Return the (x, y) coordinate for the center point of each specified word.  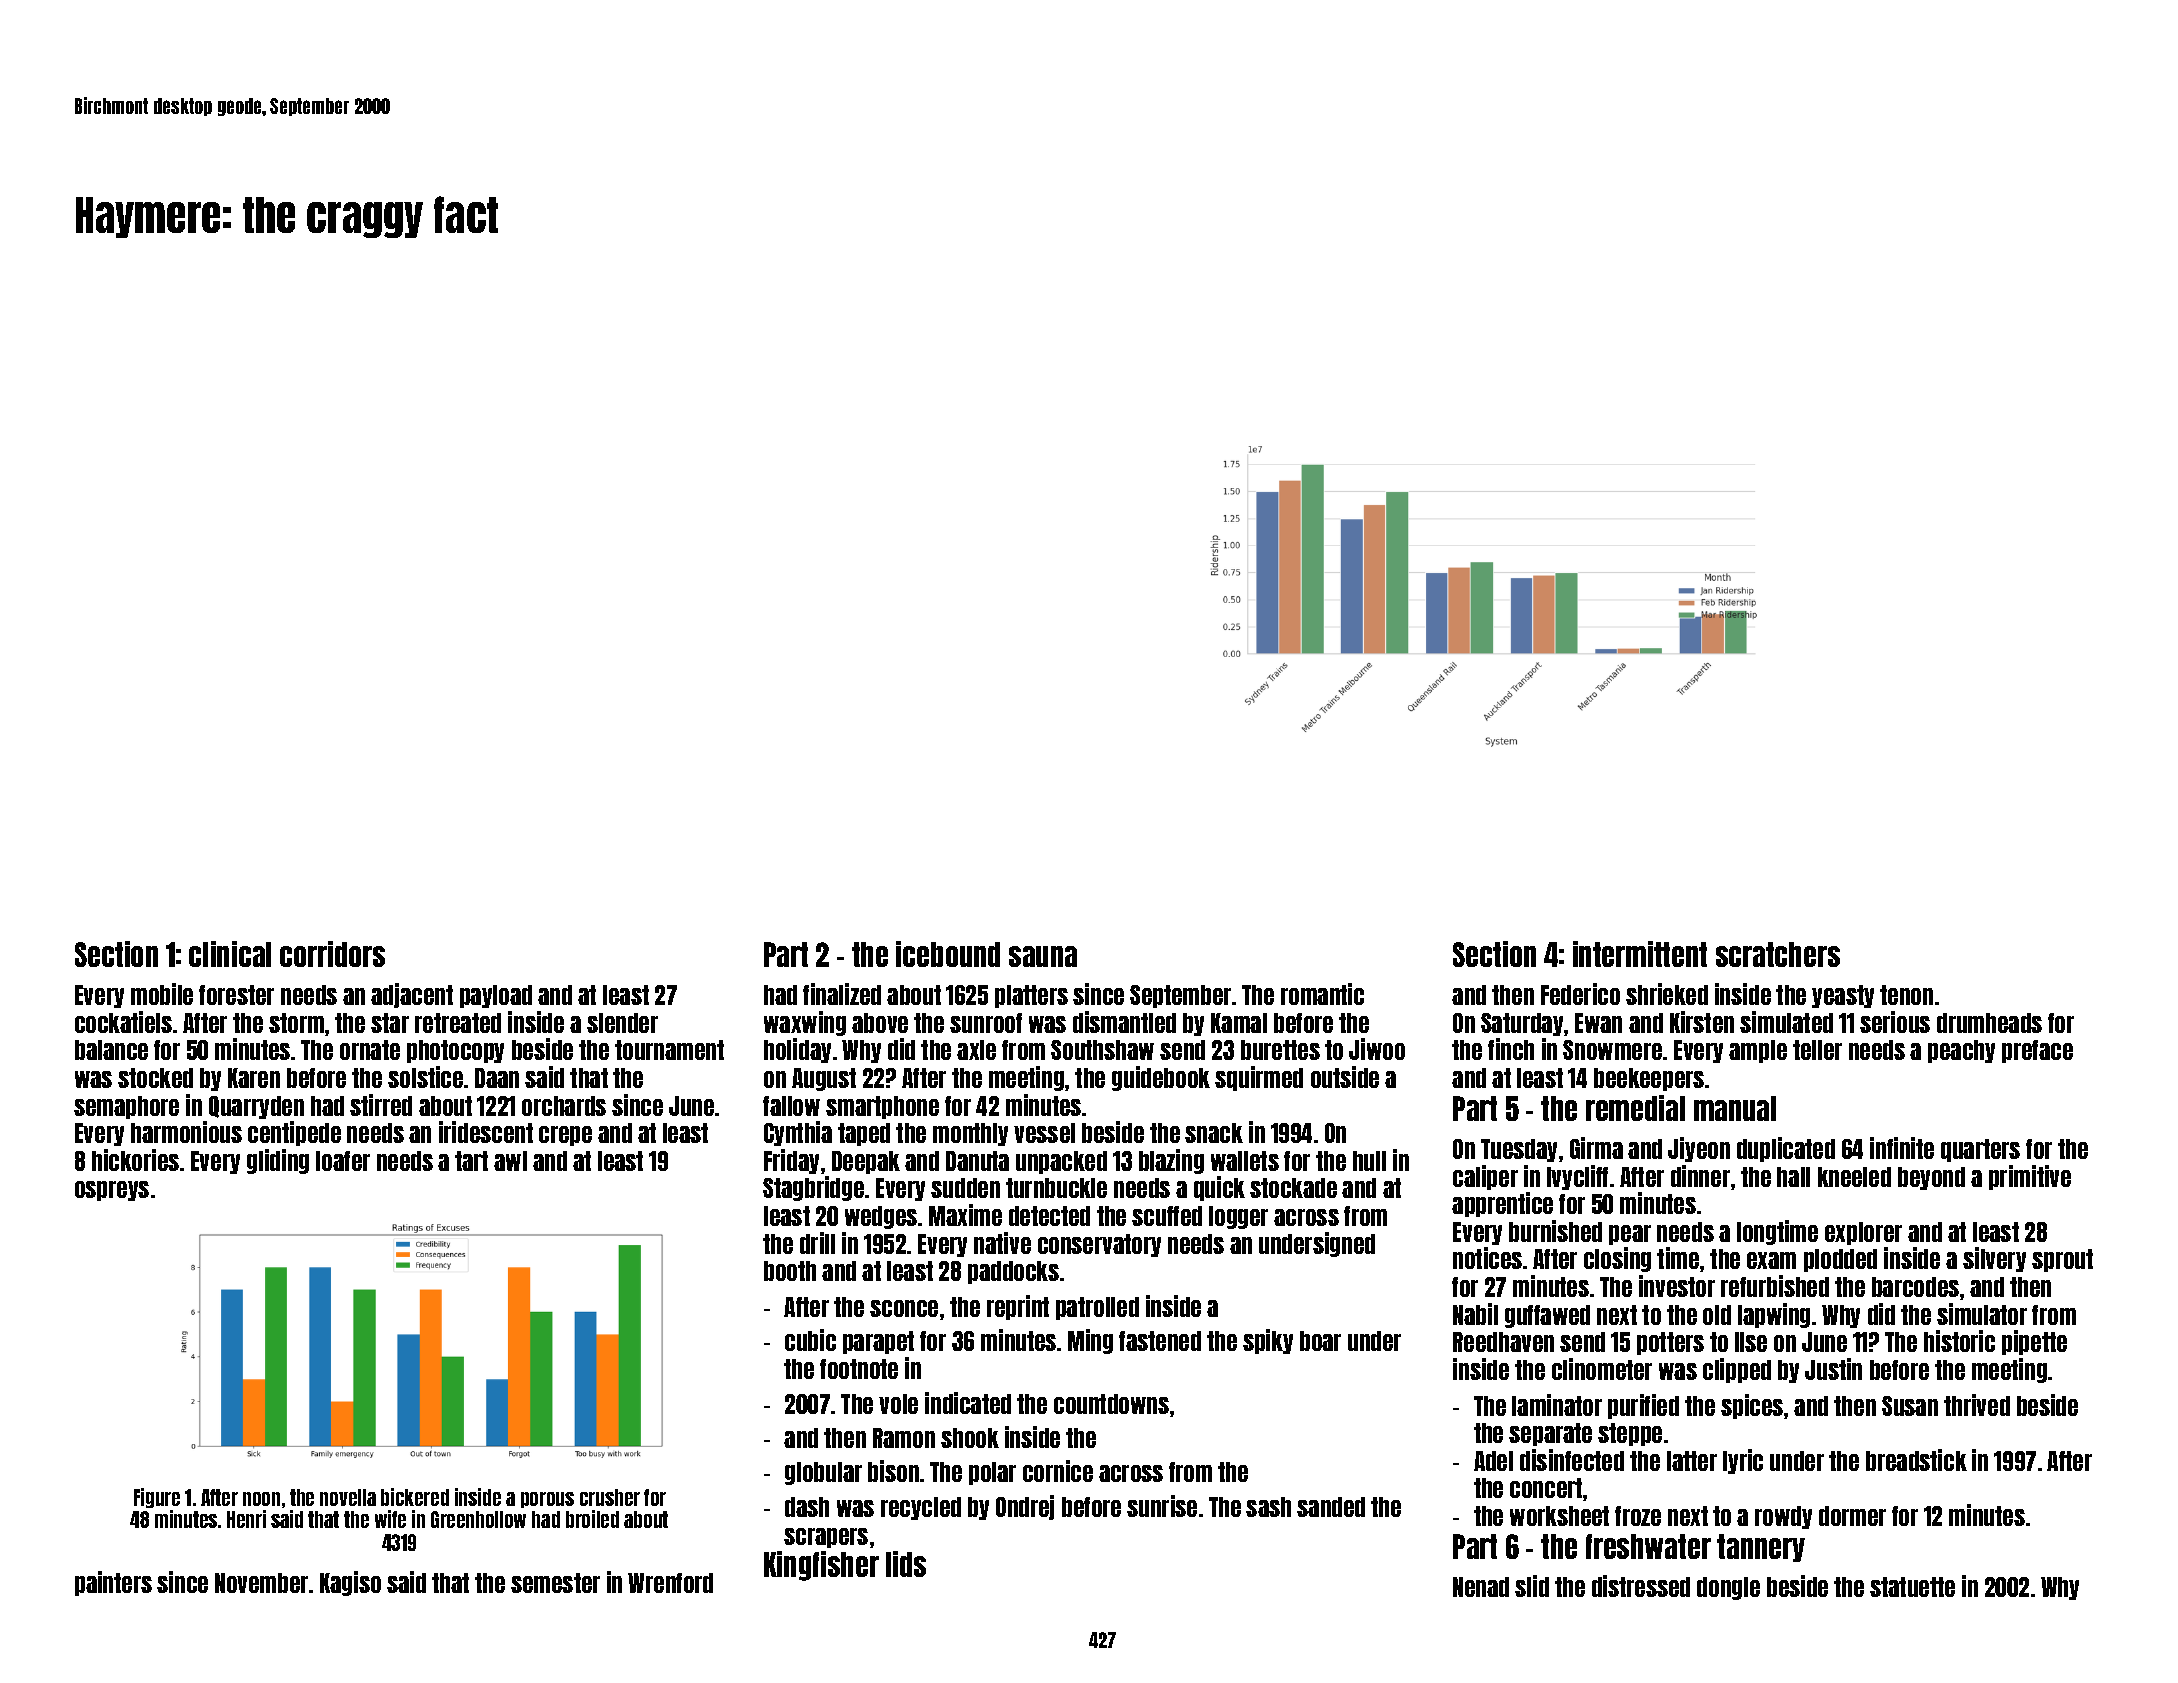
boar (1320, 1341)
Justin (1833, 1369)
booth (790, 1271)
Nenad (1481, 1587)
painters (113, 1583)
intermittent (1640, 954)
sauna (1043, 956)
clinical (230, 954)
